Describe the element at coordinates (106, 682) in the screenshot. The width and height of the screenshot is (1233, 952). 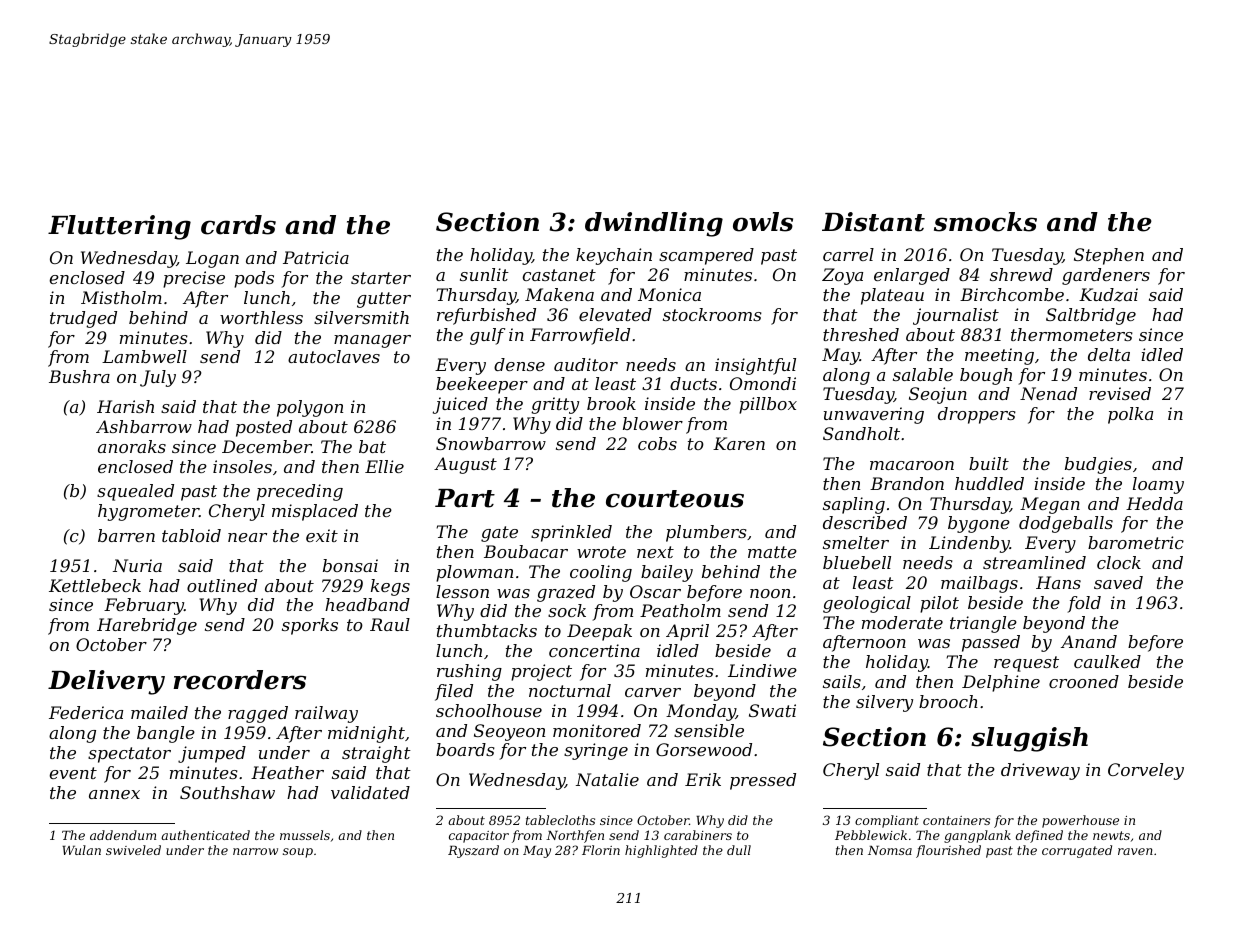
I see `Delivery` at that location.
